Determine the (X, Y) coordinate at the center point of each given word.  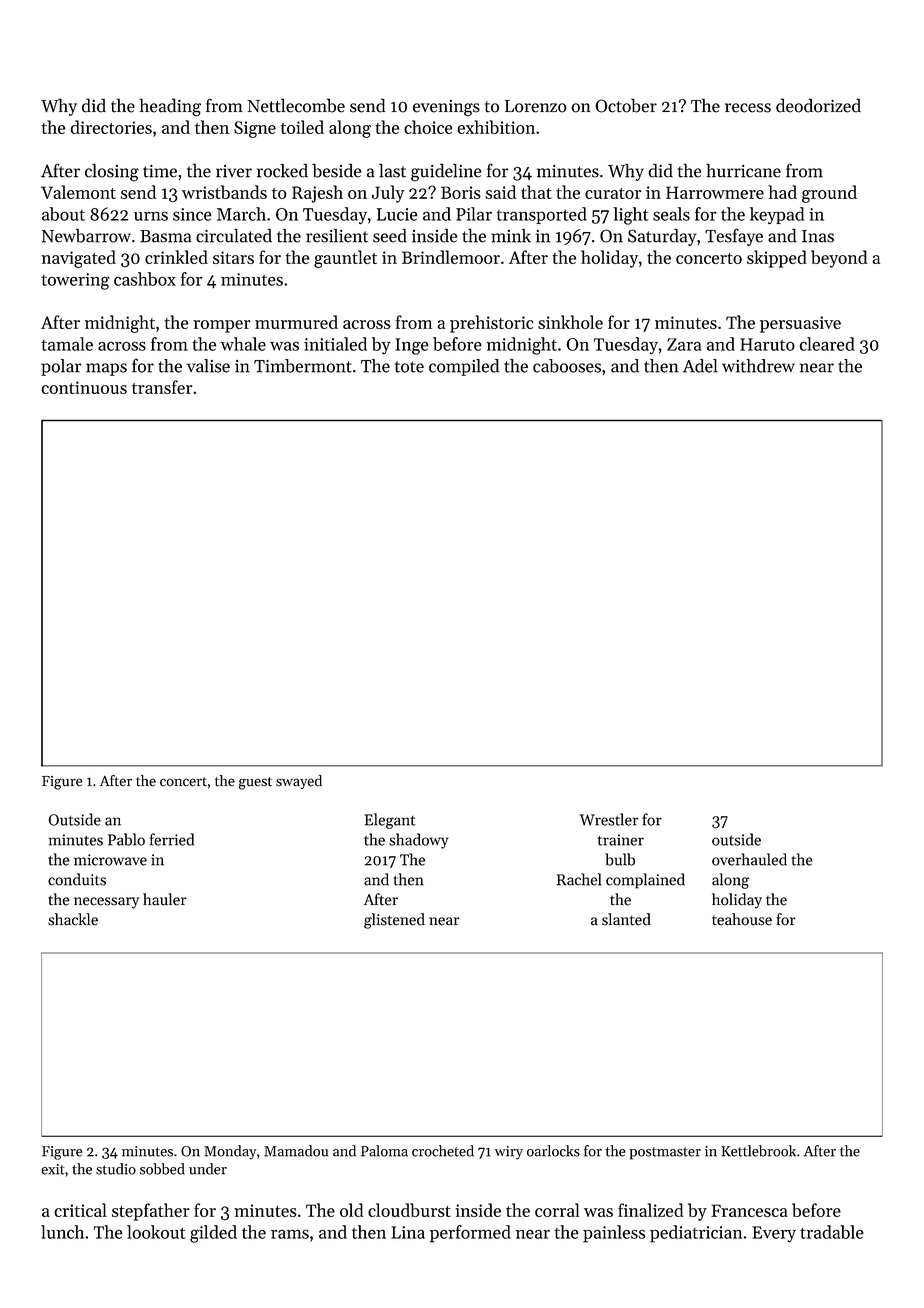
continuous (84, 387)
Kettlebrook (758, 1151)
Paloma (384, 1151)
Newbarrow (86, 235)
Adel (700, 366)
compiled (464, 367)
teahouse (742, 919)
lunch (62, 1232)
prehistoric (492, 324)
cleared (827, 344)
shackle (73, 919)
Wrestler (609, 819)
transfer (162, 387)
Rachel (579, 879)
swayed (299, 782)
